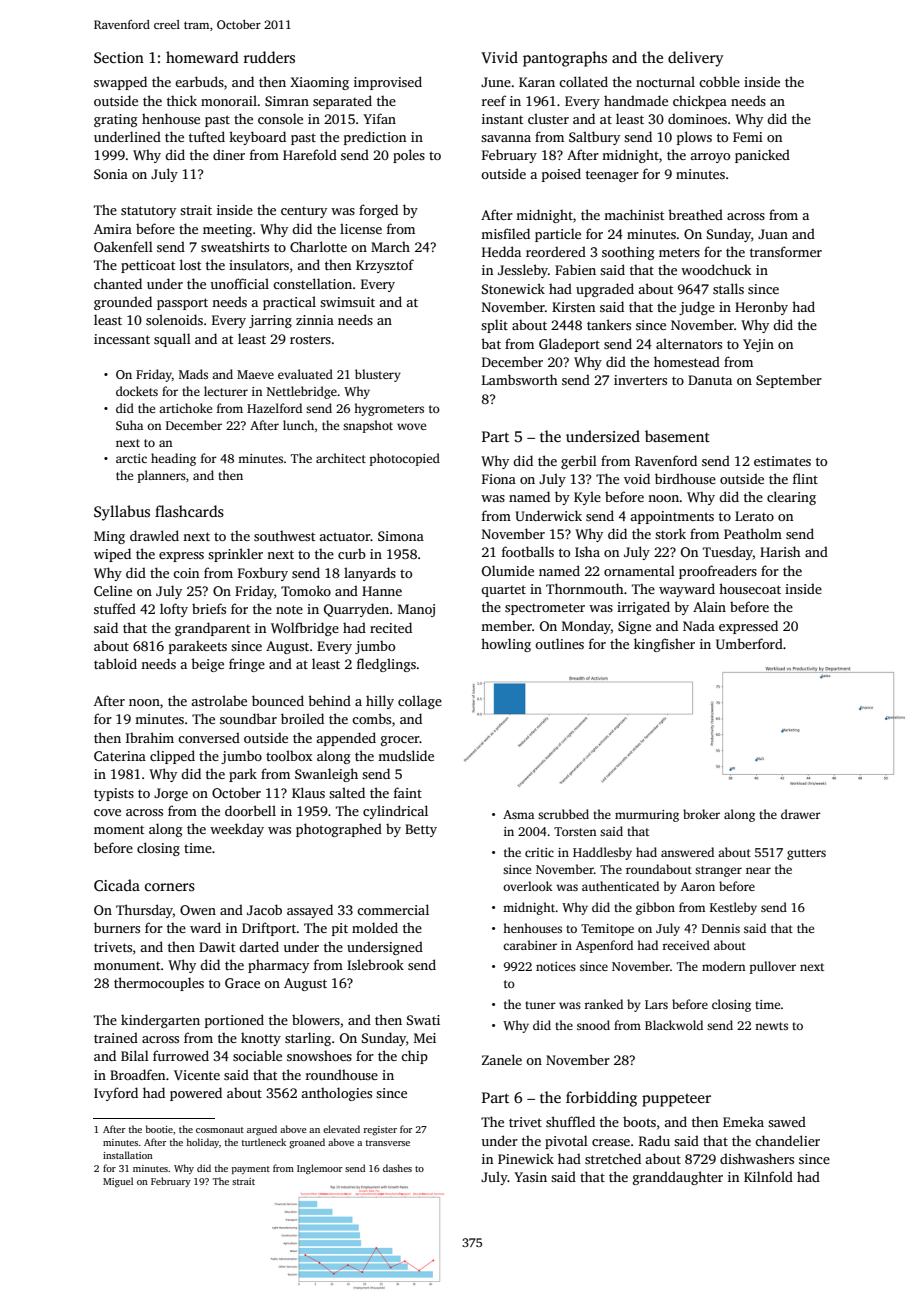 The height and width of the screenshot is (1308, 924). What do you see at coordinates (118, 1182) in the screenshot?
I see `Miguel` at bounding box center [118, 1182].
